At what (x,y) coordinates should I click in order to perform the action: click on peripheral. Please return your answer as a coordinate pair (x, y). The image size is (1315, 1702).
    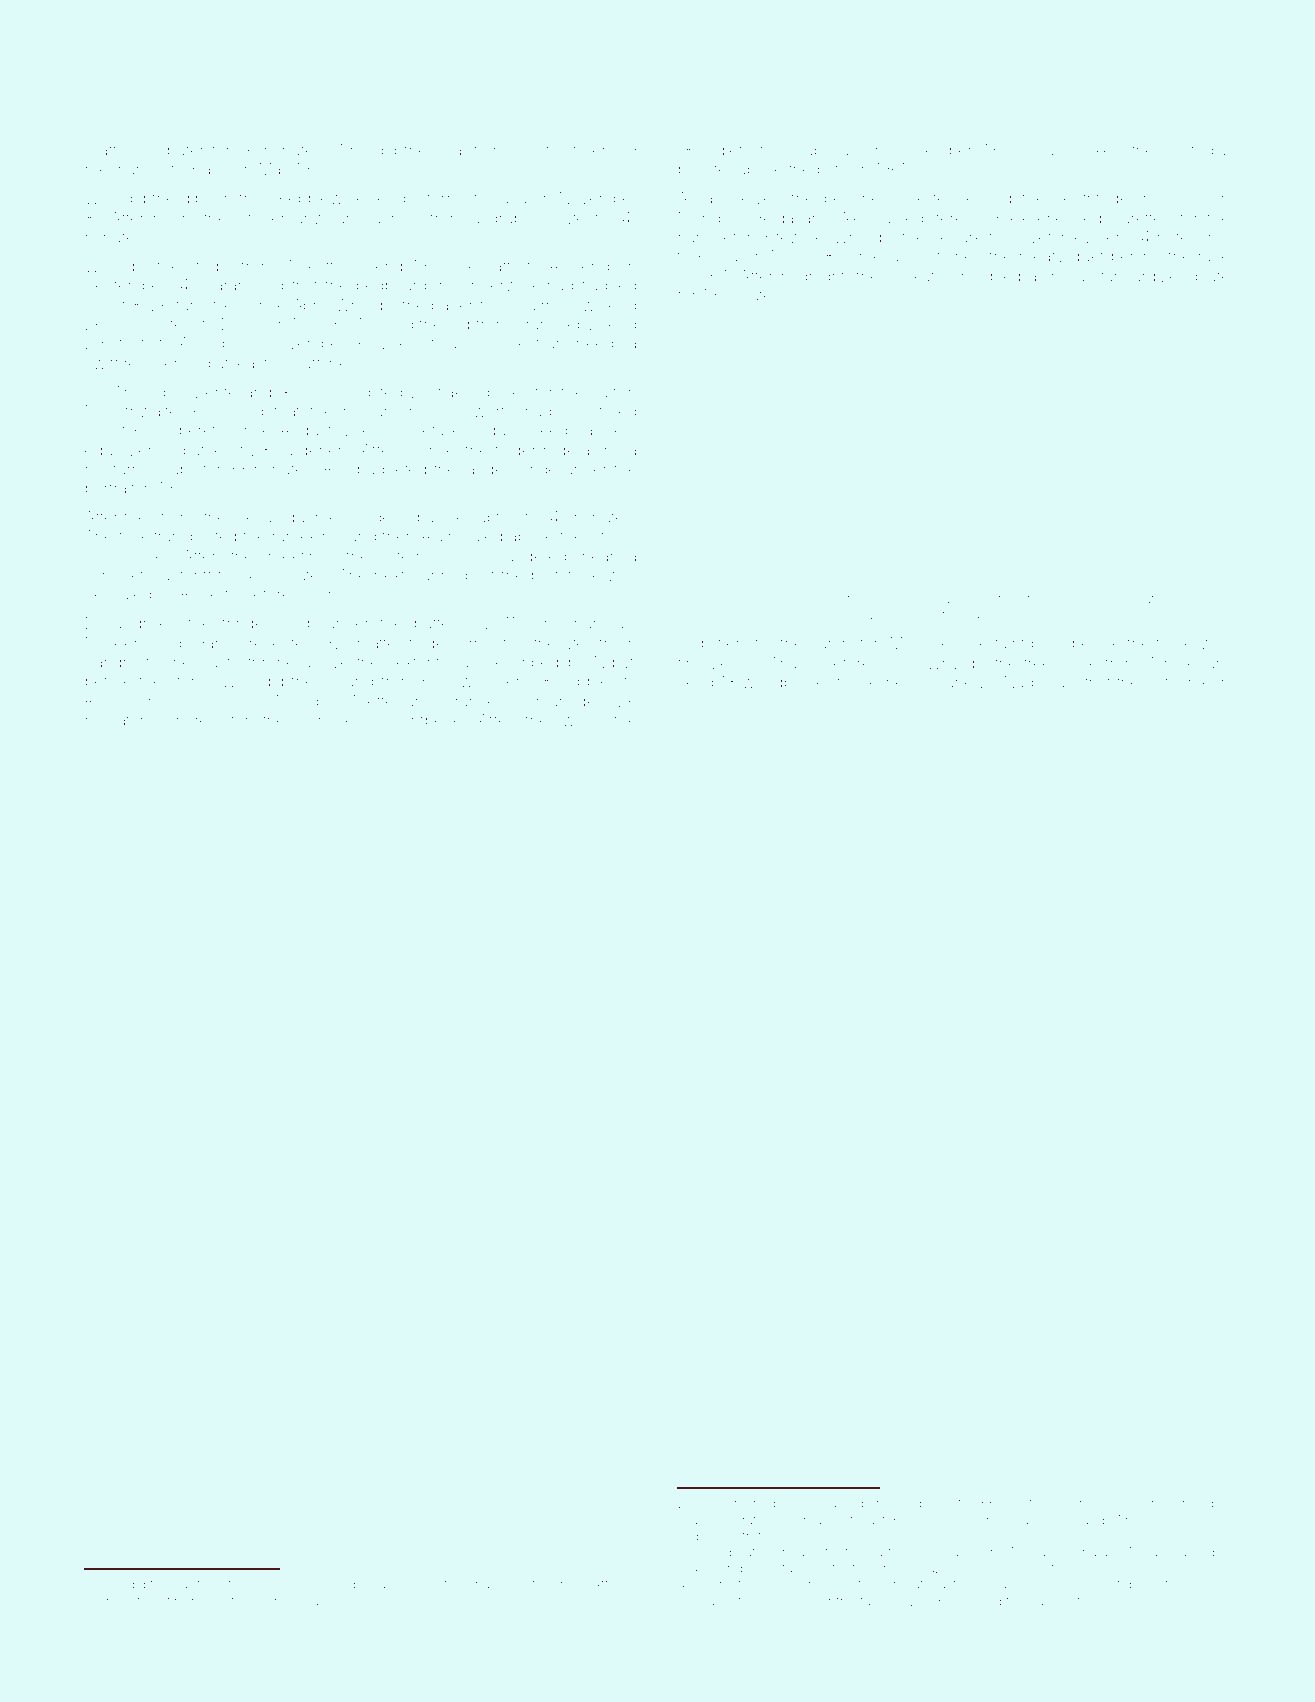
    Looking at the image, I should click on (861, 199).
